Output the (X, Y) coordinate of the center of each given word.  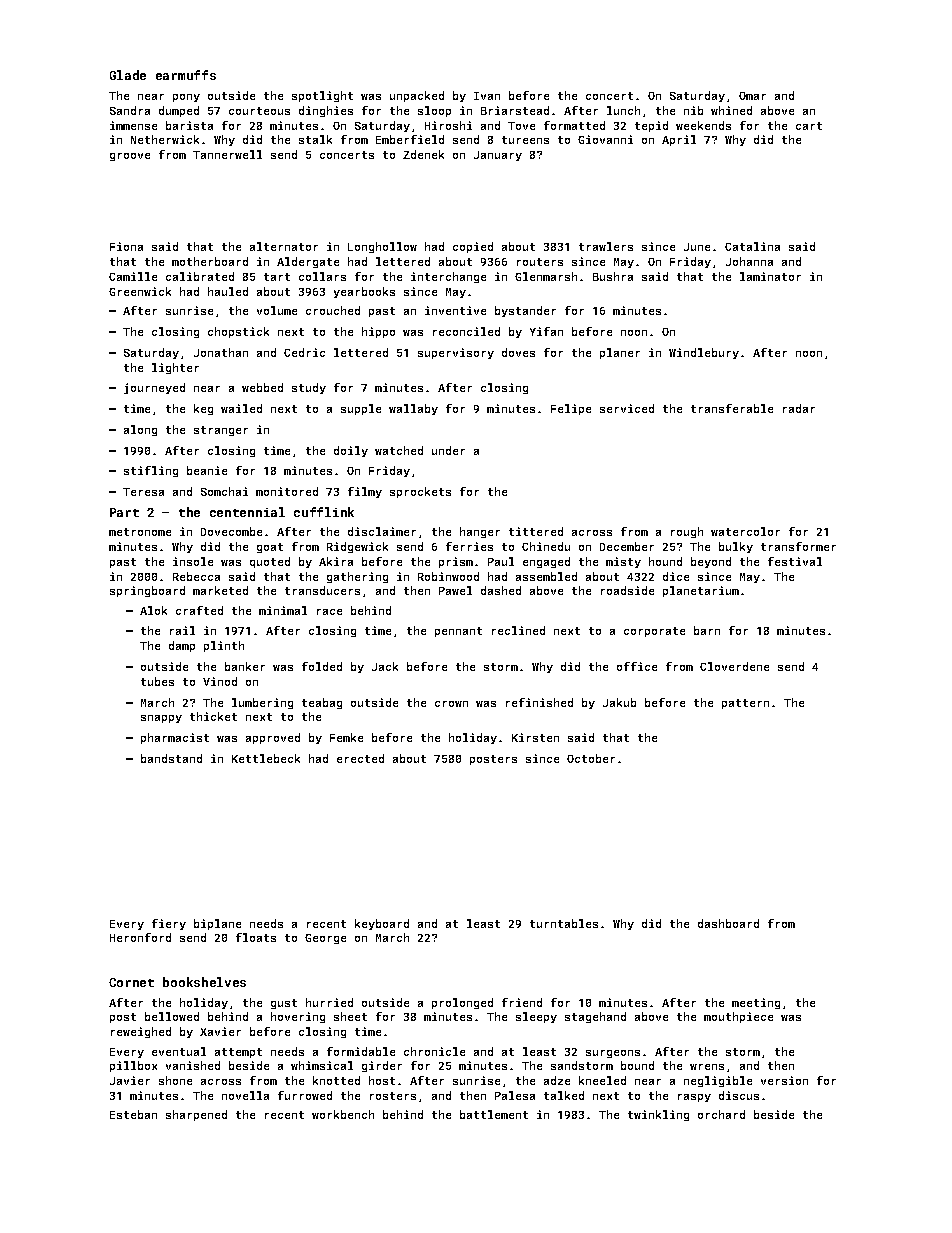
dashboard (728, 923)
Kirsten (535, 737)
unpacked (417, 96)
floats (256, 937)
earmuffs (186, 75)
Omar (752, 96)
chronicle (434, 1051)
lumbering (262, 703)
